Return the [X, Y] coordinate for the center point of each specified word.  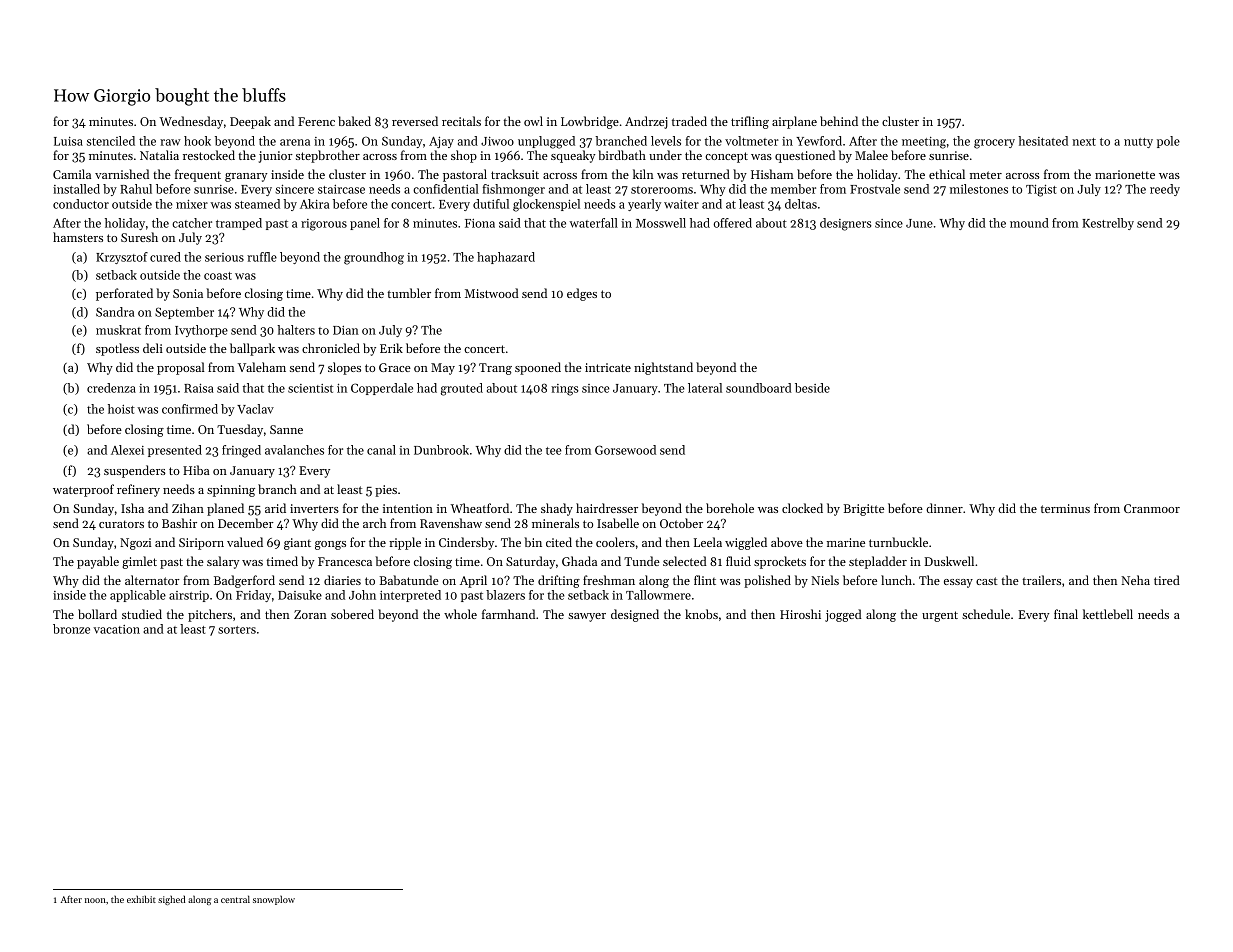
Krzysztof [122, 258]
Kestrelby [1108, 224]
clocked [802, 508]
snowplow [274, 900]
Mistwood [492, 293]
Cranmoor [1152, 508]
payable [98, 562]
